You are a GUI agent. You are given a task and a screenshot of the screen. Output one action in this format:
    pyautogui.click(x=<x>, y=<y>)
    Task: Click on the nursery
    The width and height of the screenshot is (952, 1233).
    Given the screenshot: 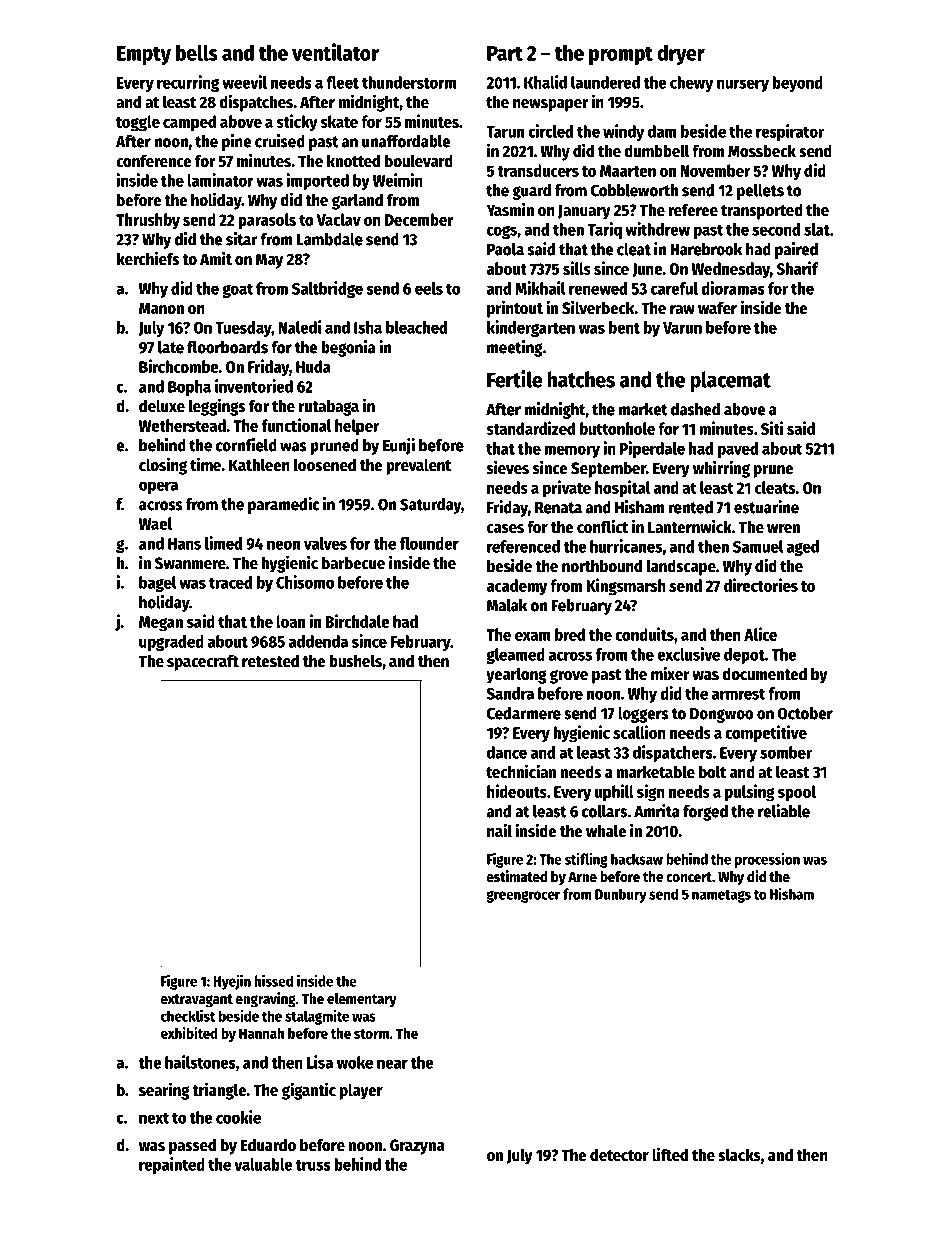 What is the action you would take?
    pyautogui.click(x=743, y=85)
